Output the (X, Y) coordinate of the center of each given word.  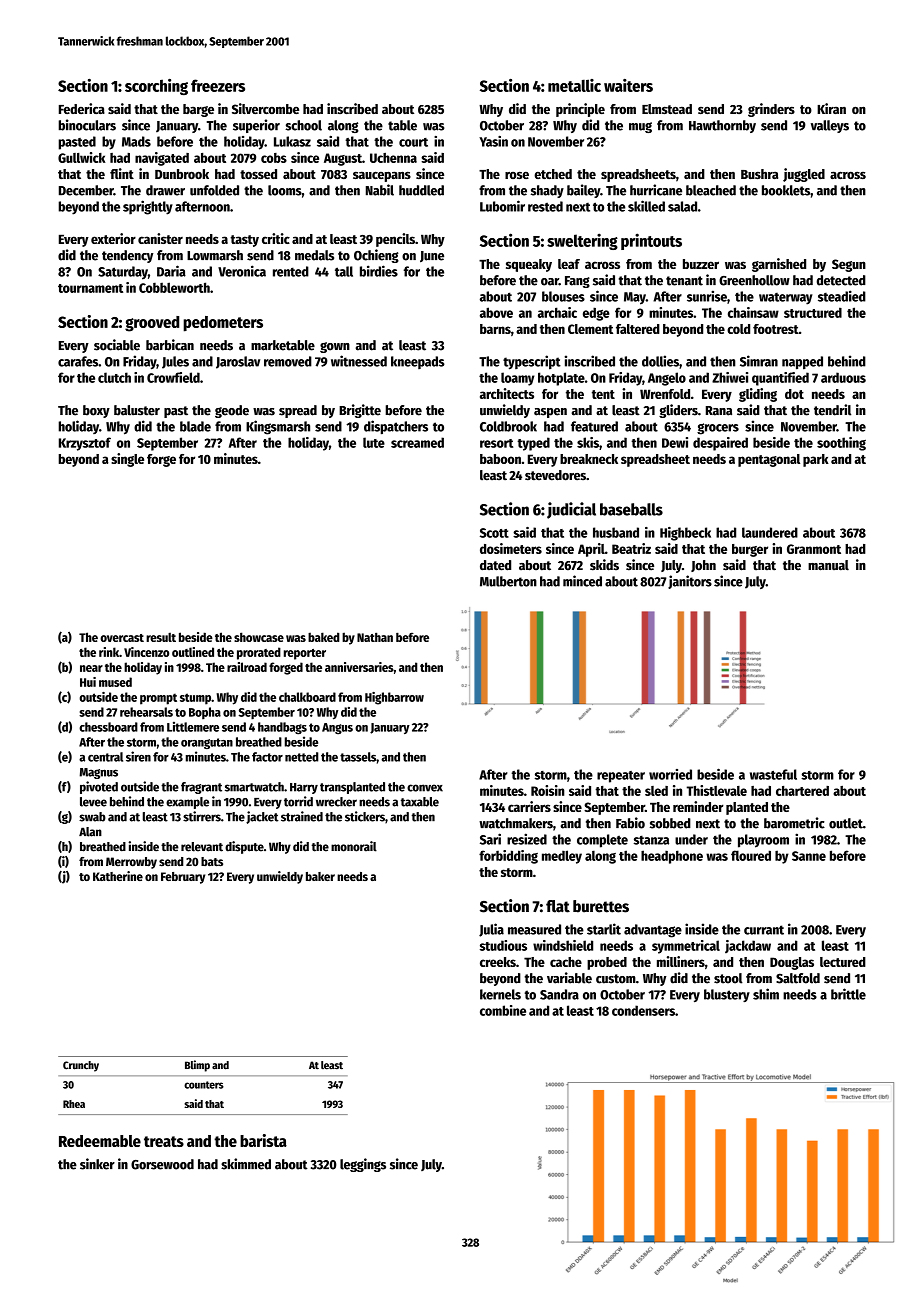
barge (198, 110)
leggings (363, 1165)
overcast (122, 638)
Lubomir (502, 206)
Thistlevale (717, 790)
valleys (830, 126)
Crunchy (81, 1066)
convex (425, 788)
